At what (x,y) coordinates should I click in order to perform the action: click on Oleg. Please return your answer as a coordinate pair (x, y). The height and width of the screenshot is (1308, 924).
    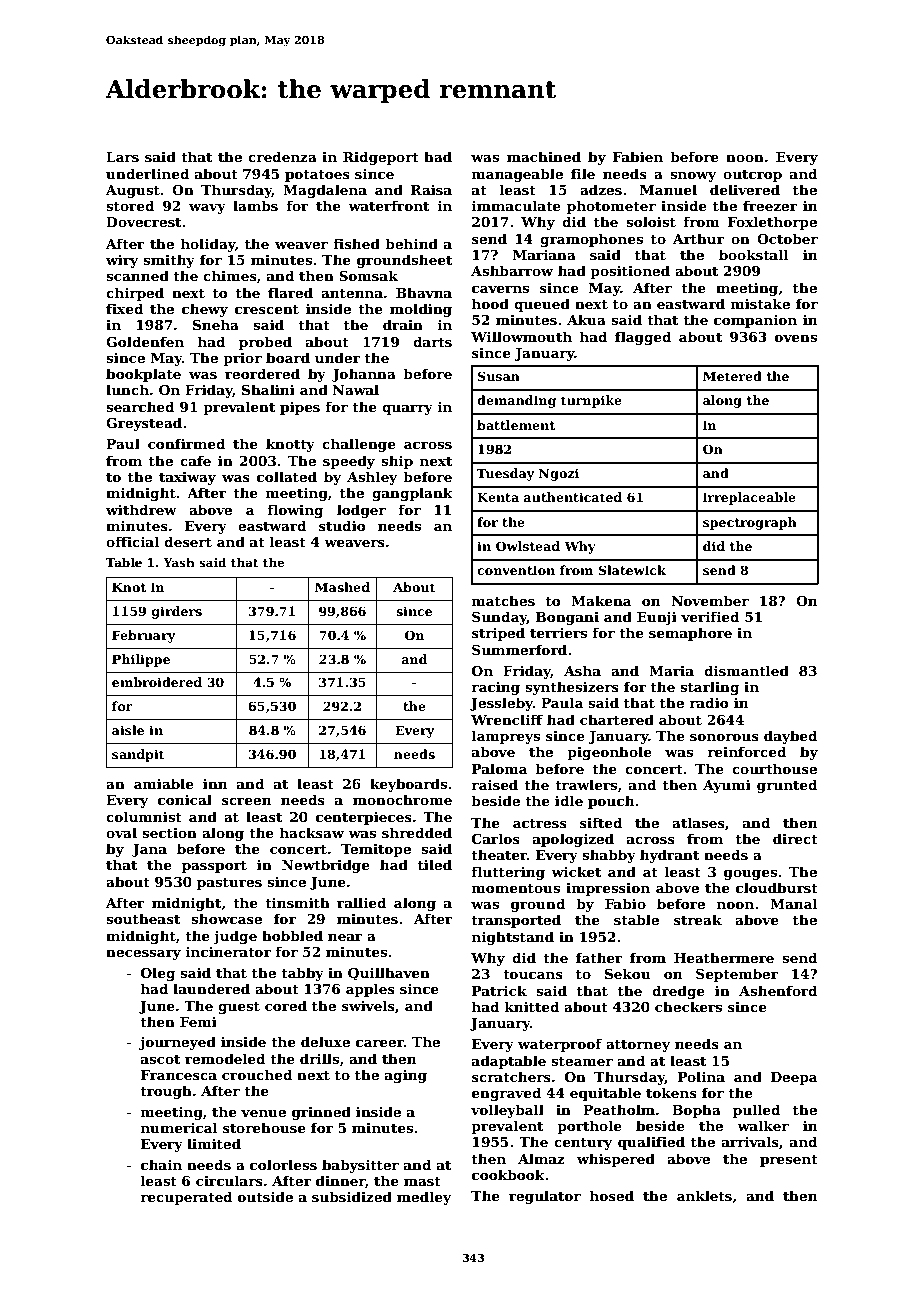
    Looking at the image, I should click on (158, 974).
